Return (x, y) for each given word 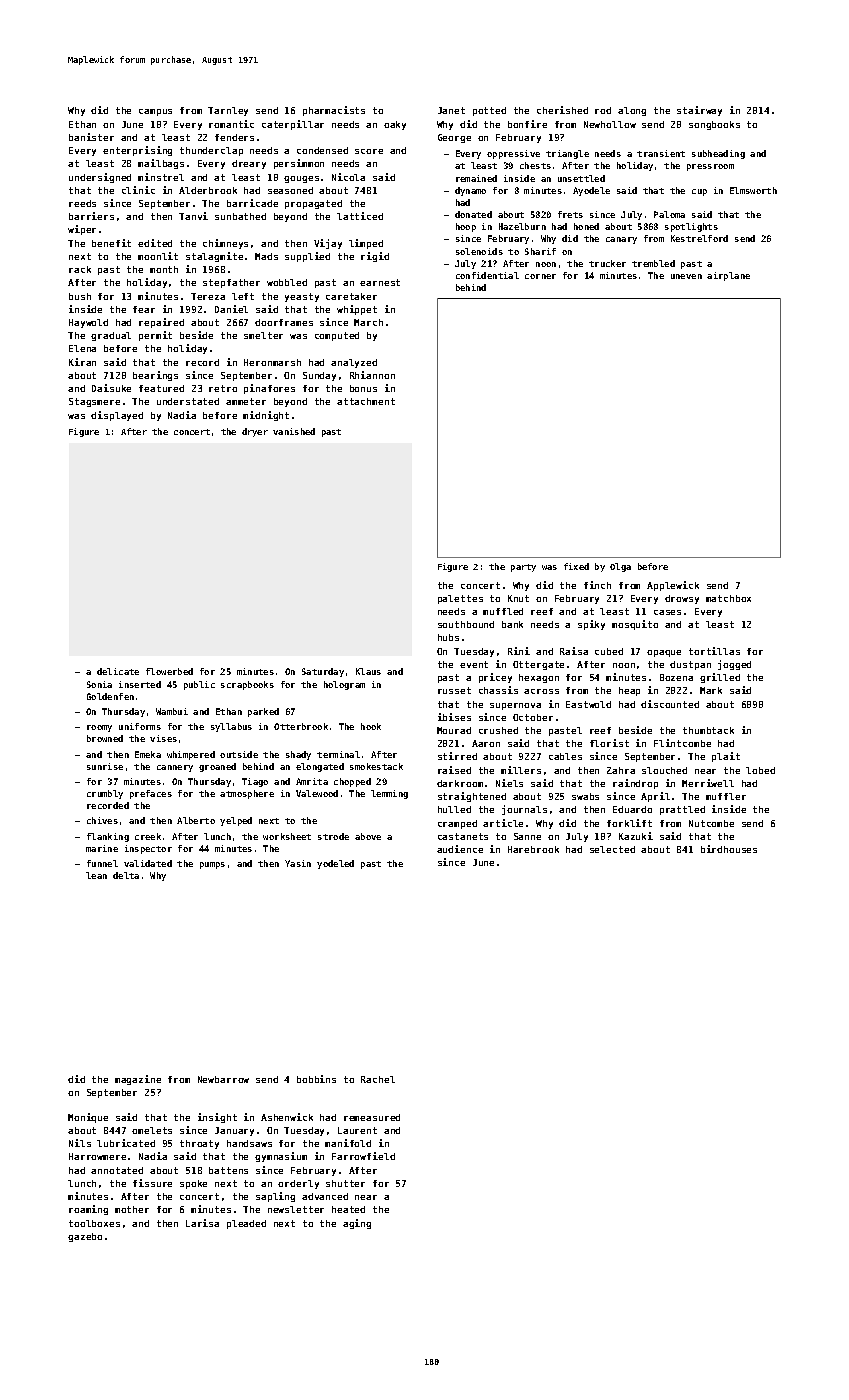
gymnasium (281, 1157)
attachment (366, 401)
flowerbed (169, 671)
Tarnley (228, 111)
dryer (255, 432)
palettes (460, 599)
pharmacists (334, 111)
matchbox (728, 598)
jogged (734, 665)
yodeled (335, 864)
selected (612, 849)
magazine (138, 1080)
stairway (699, 111)
